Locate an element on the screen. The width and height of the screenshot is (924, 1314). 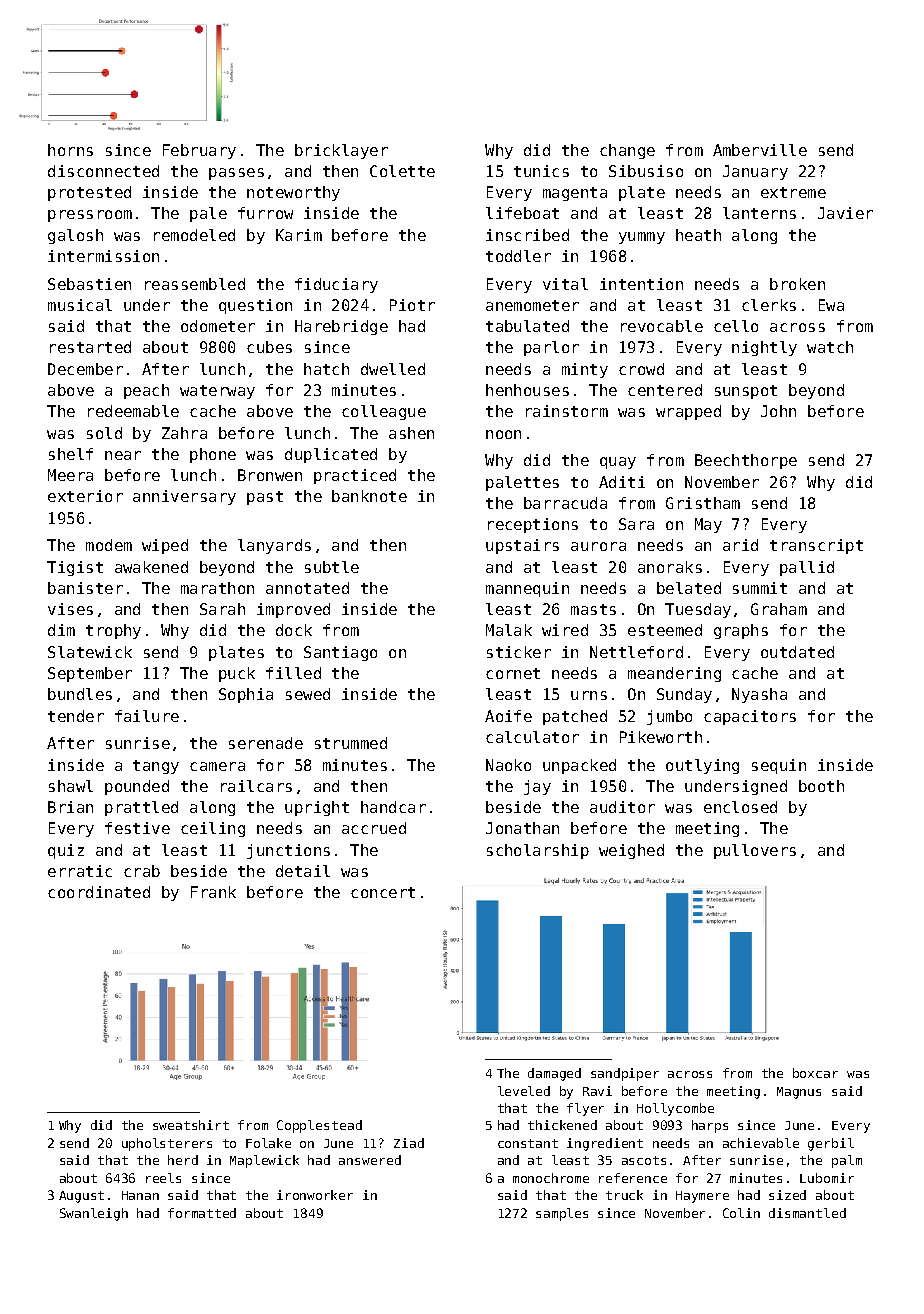
banknote is located at coordinates (369, 496).
